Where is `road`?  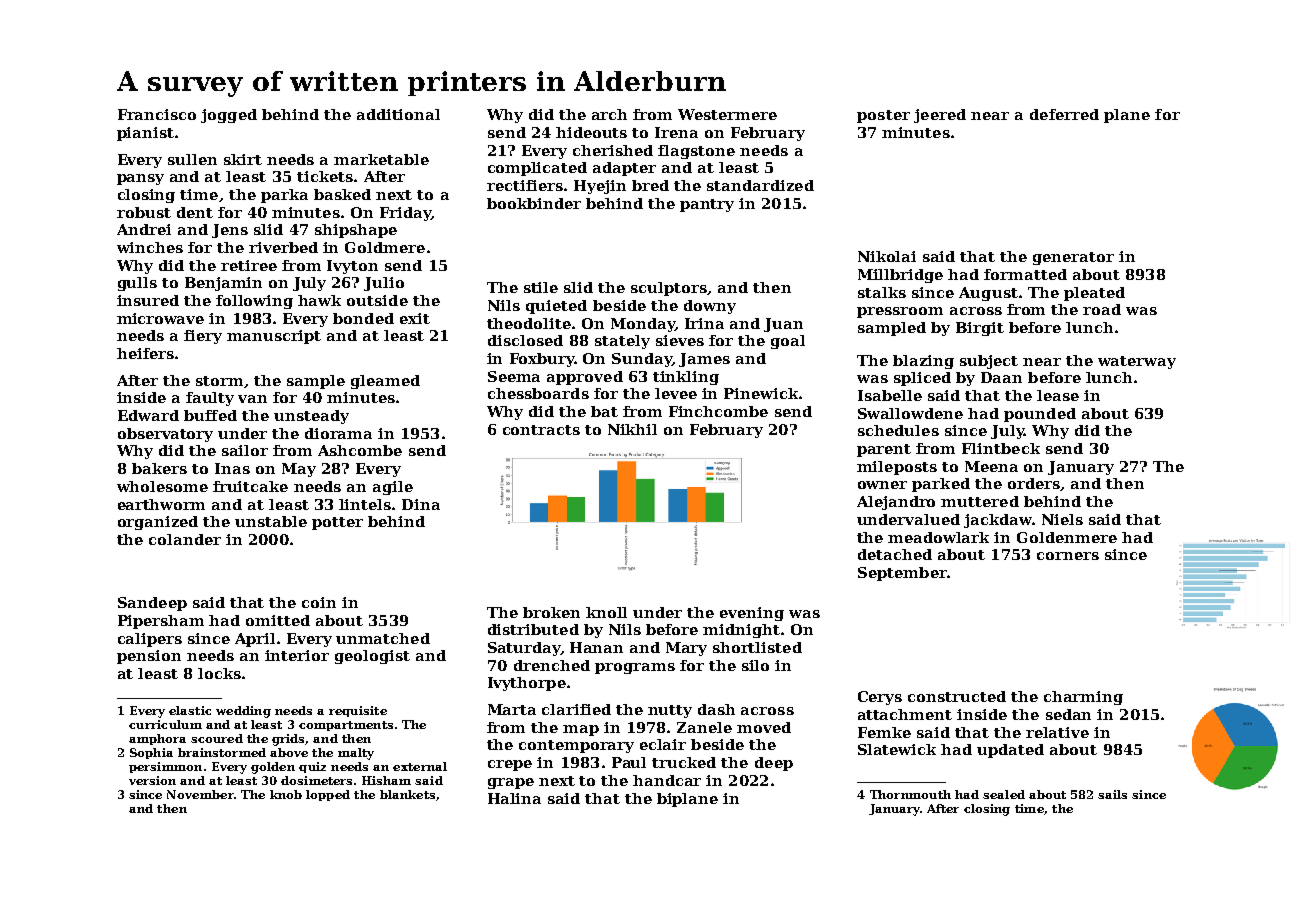 road is located at coordinates (1102, 309).
